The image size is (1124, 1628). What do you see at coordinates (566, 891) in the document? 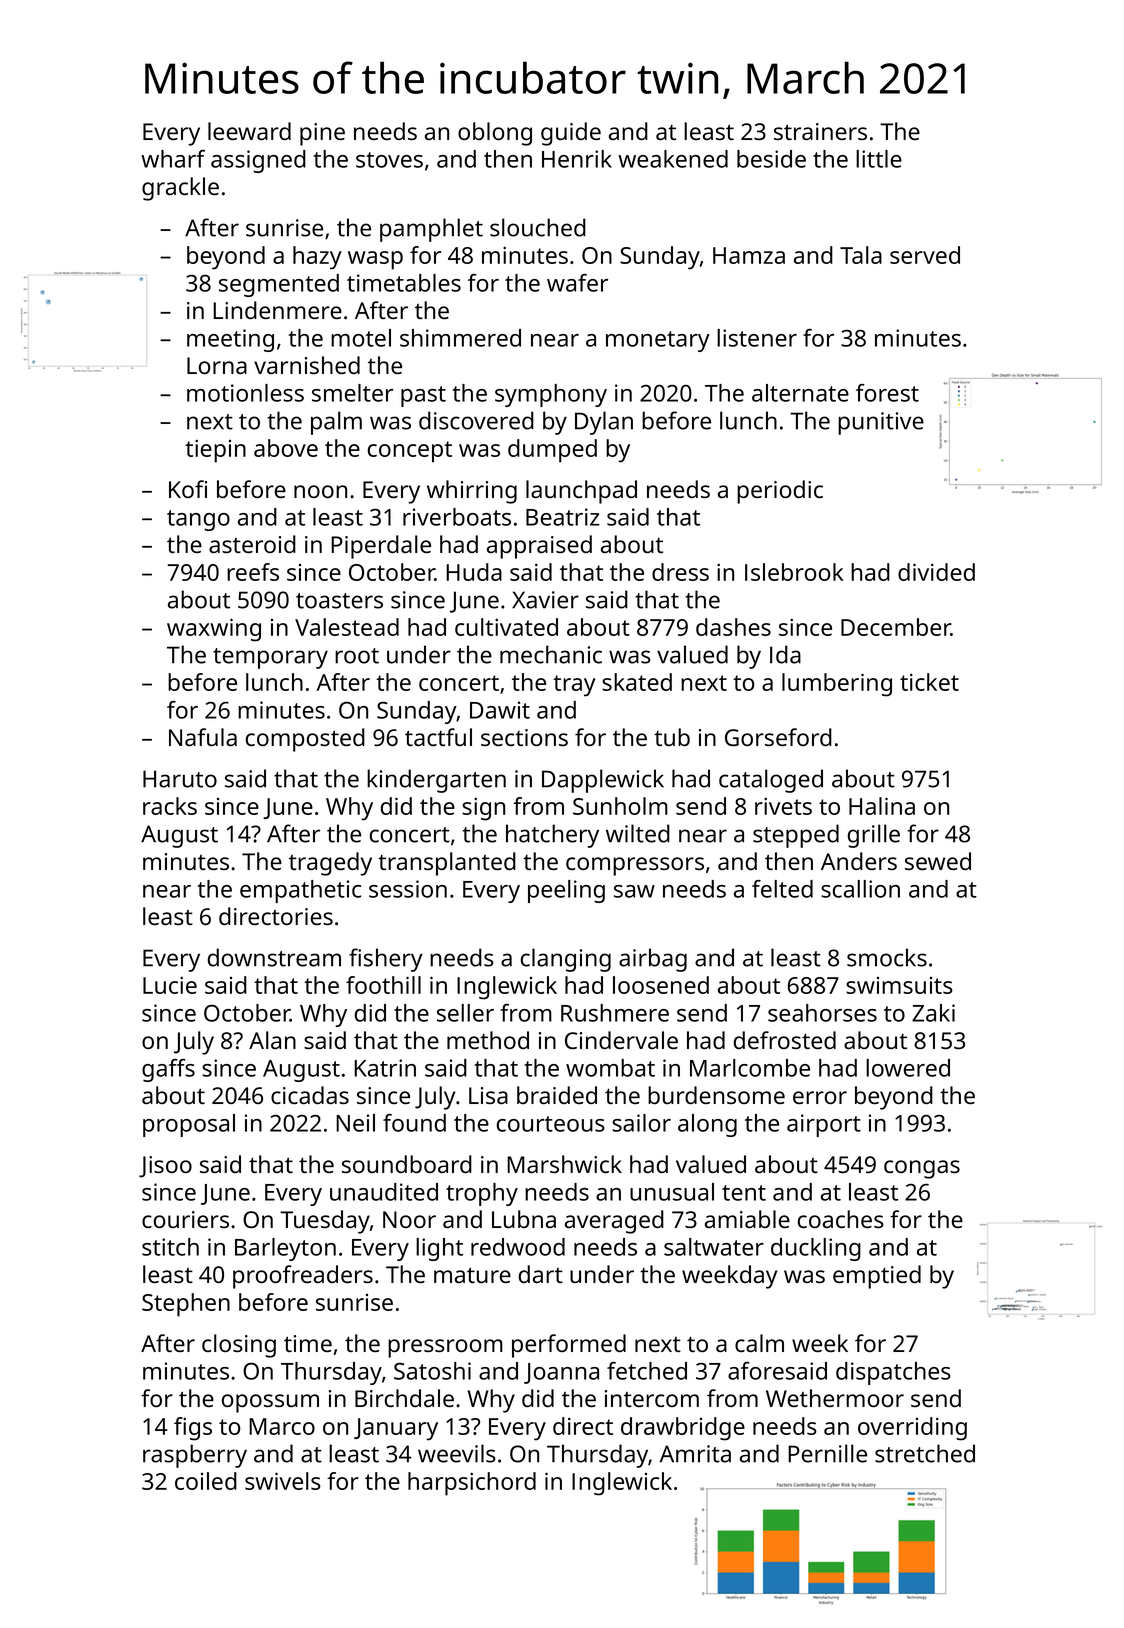
I see `peeling` at bounding box center [566, 891].
